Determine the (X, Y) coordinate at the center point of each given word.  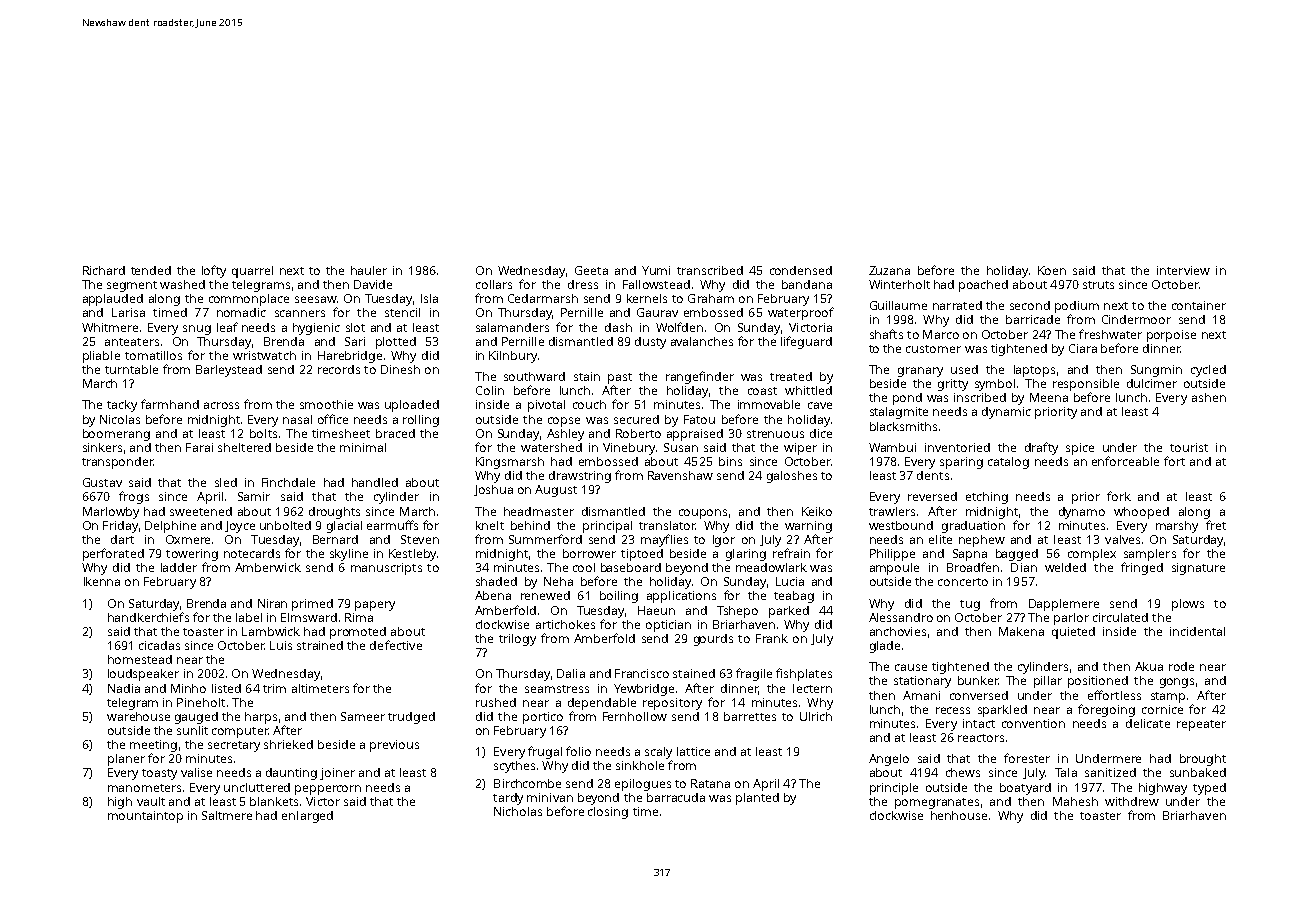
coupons (703, 514)
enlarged (307, 817)
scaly (658, 753)
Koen (1052, 270)
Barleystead (229, 371)
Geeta (591, 270)
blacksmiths (903, 426)
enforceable (1125, 461)
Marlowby (111, 513)
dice (821, 433)
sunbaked (1198, 772)
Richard (104, 270)
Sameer (363, 716)
